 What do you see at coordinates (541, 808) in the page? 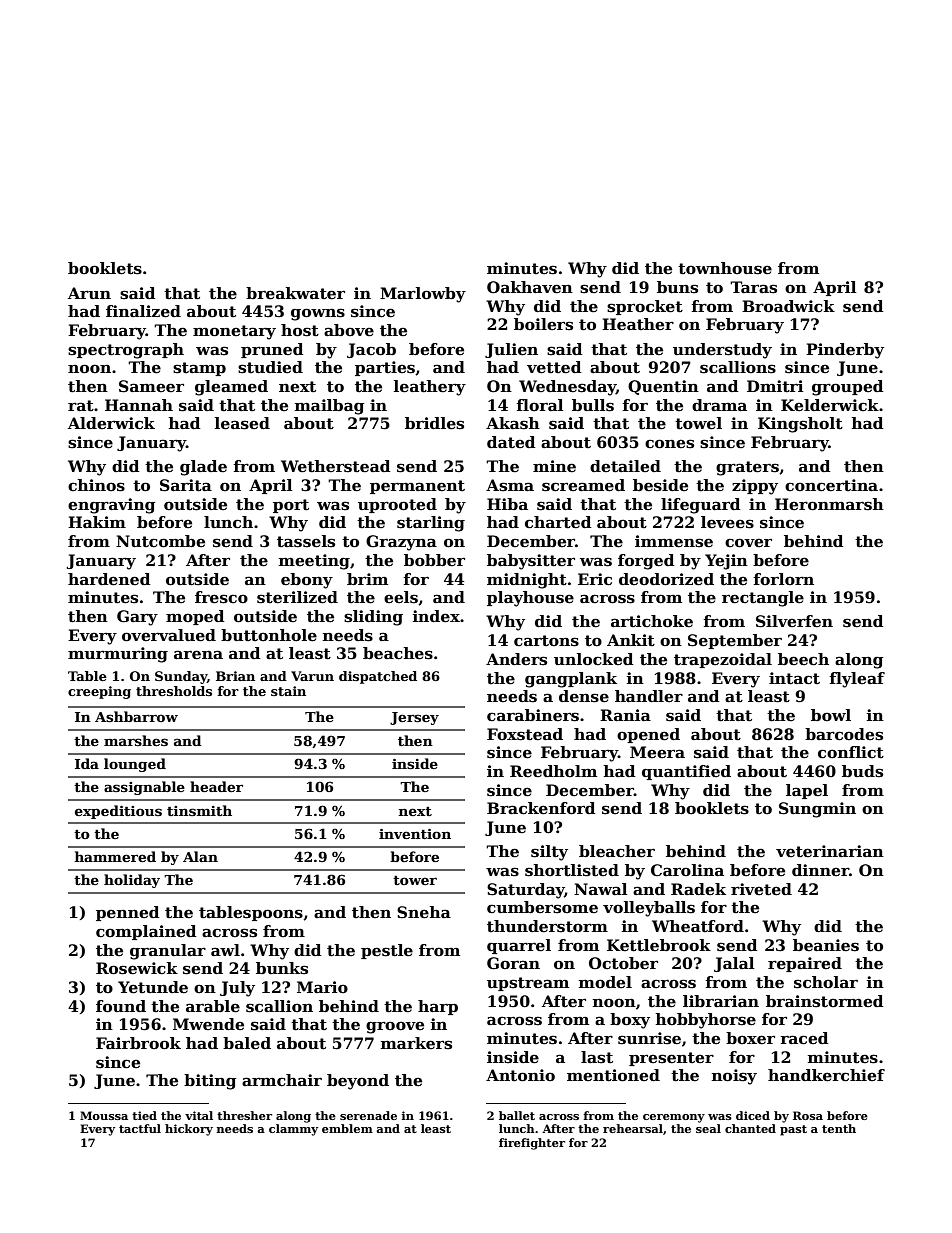
I see `Brackenford` at bounding box center [541, 808].
